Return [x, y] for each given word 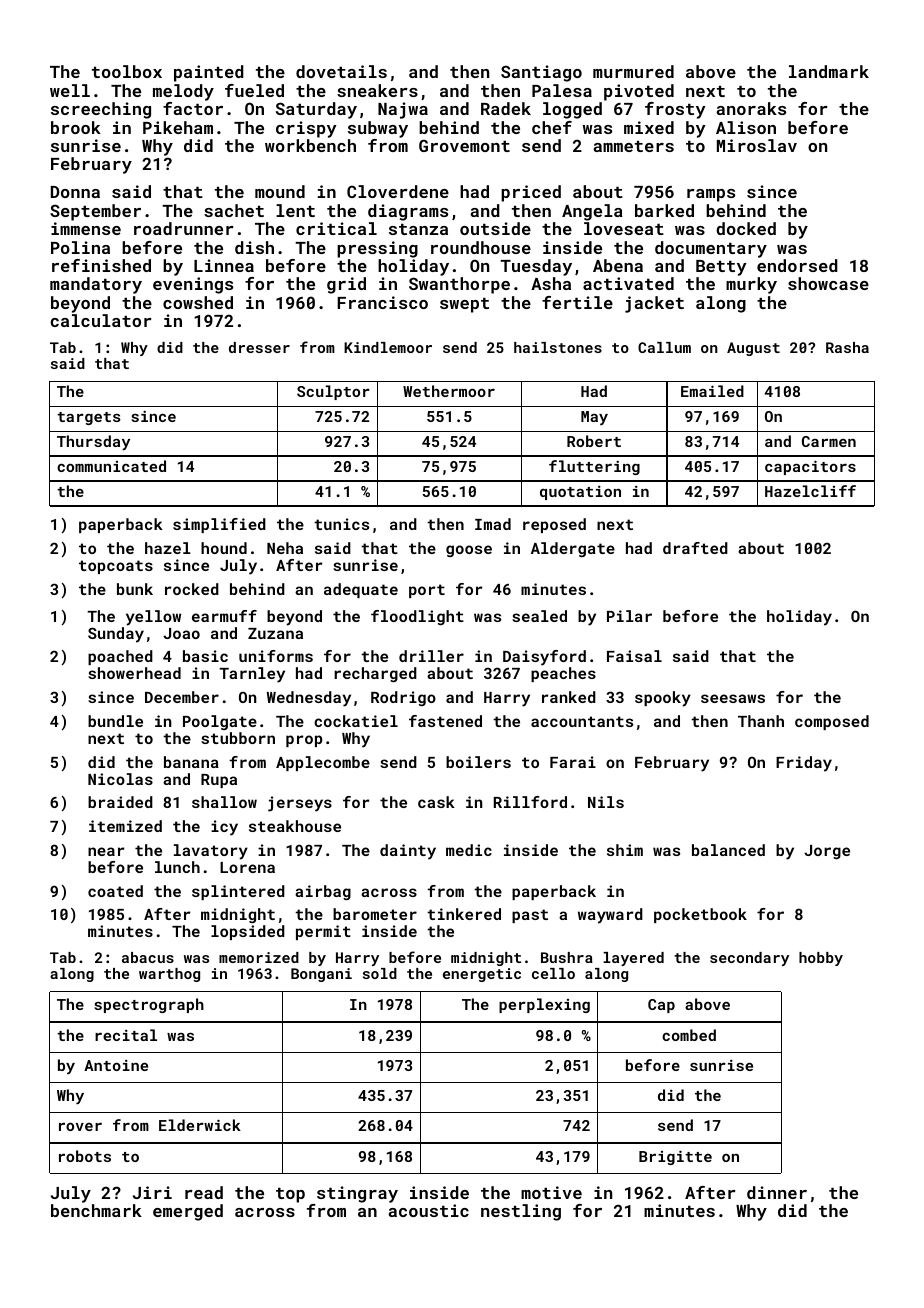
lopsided [248, 932]
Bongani [321, 975]
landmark [829, 71]
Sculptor [333, 392]
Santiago [541, 73]
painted [209, 73]
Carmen [829, 441]
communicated [111, 466]
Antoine [116, 1065]
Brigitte [675, 1157]
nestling [521, 1212]
